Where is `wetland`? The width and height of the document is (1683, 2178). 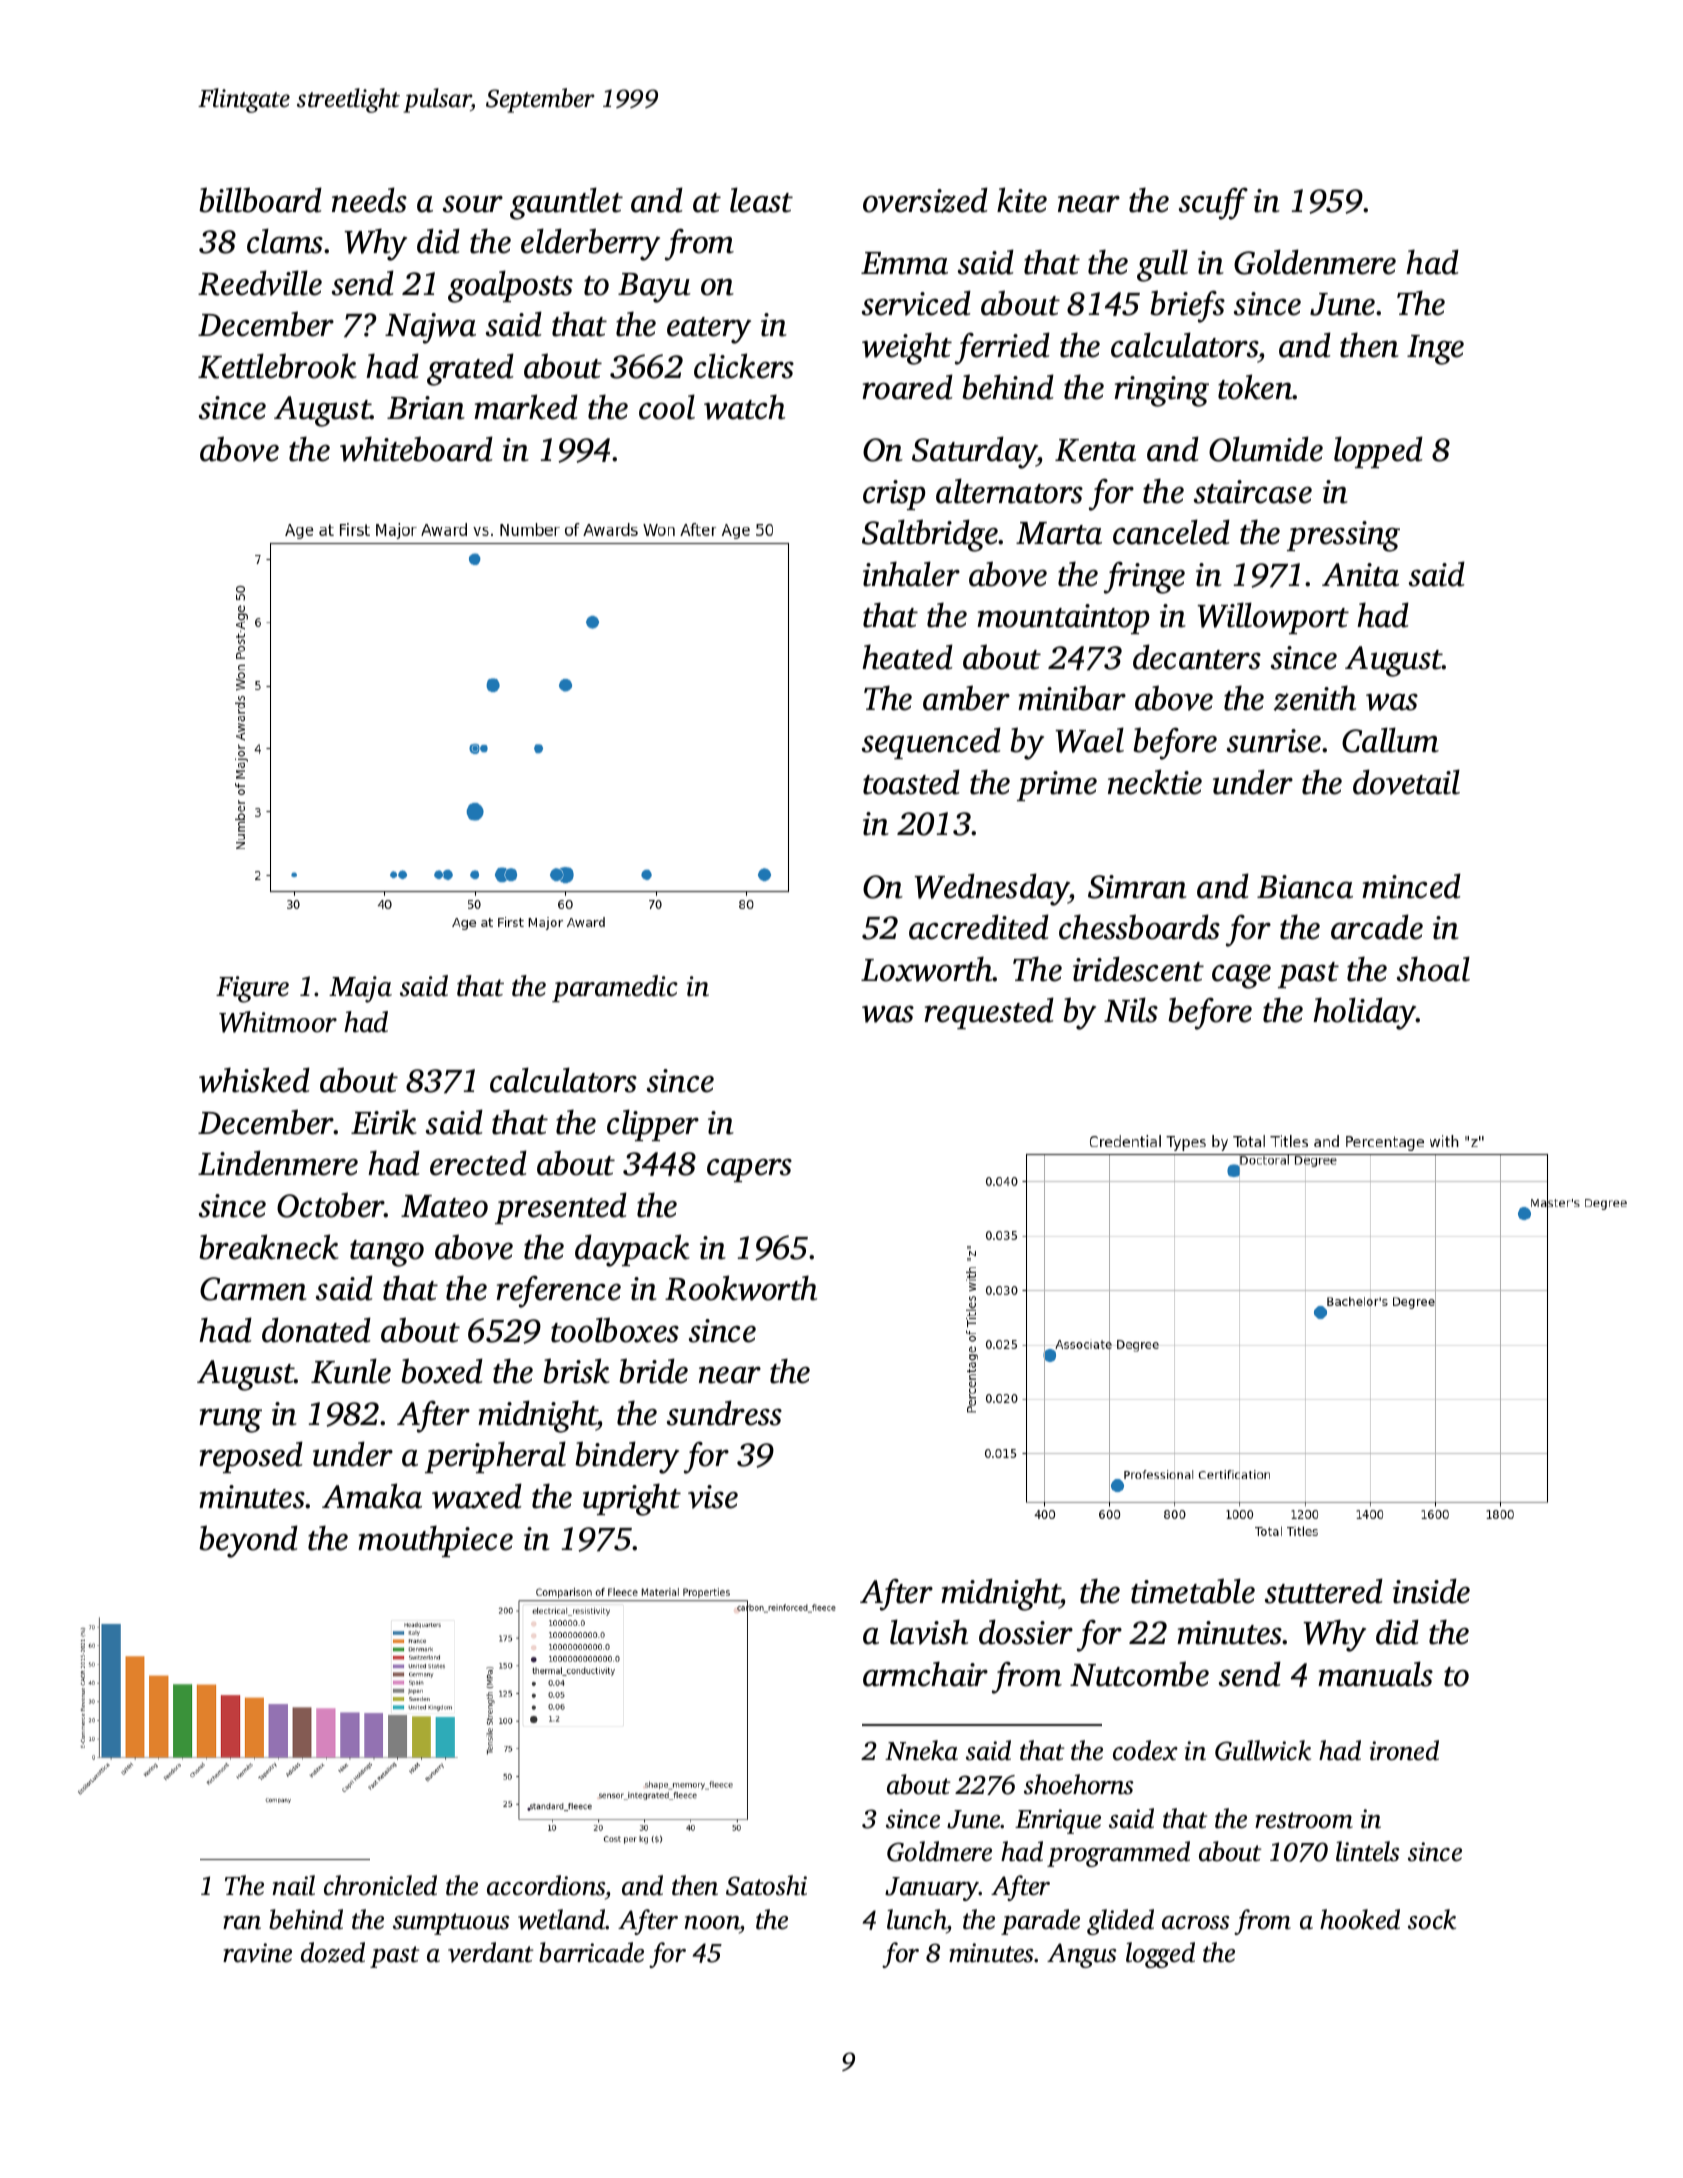
wetland is located at coordinates (562, 1919).
